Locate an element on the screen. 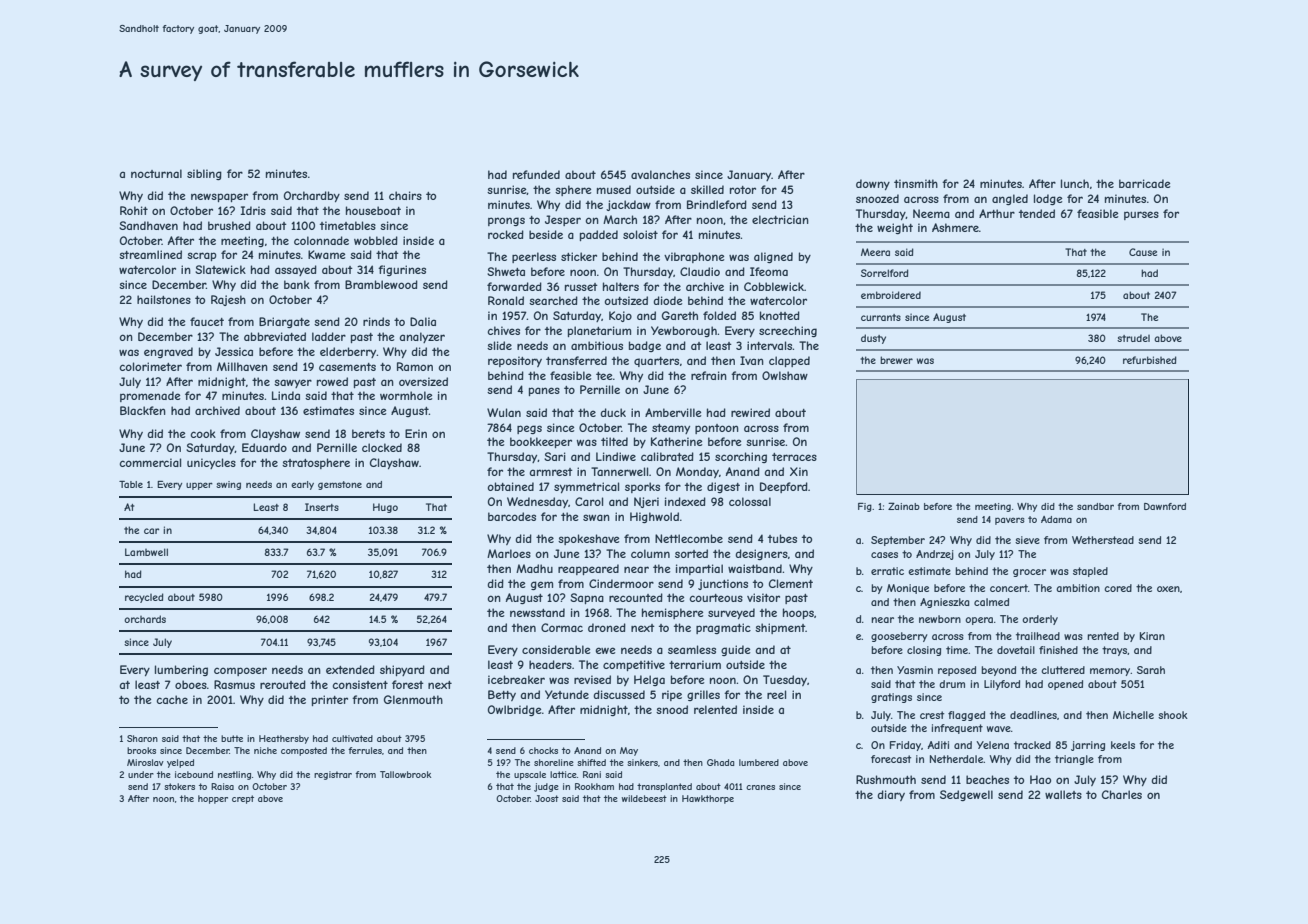  planetarium is located at coordinates (599, 331).
